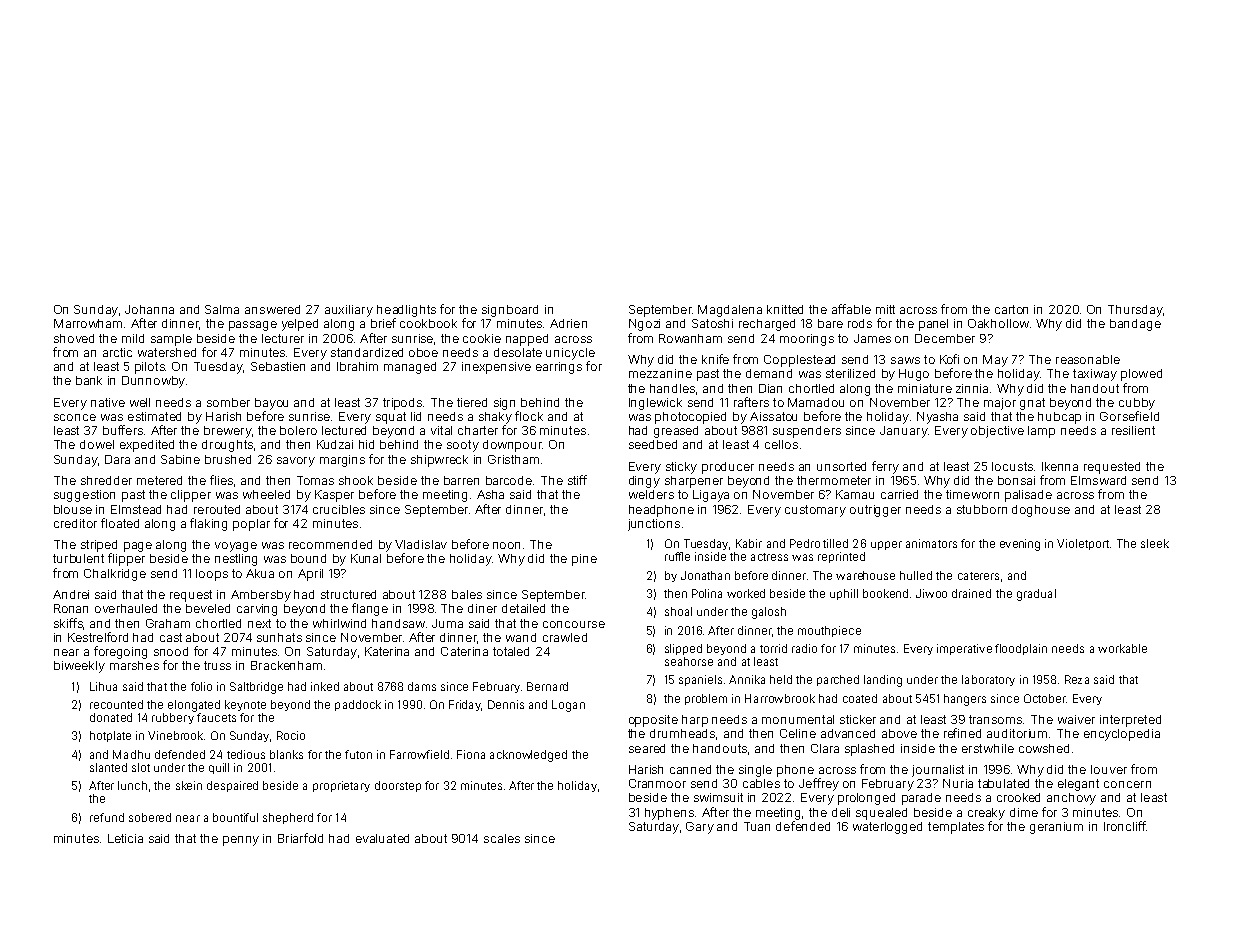 Image resolution: width=1233 pixels, height=952 pixels. Describe the element at coordinates (1077, 679) in the screenshot. I see `Reza` at that location.
